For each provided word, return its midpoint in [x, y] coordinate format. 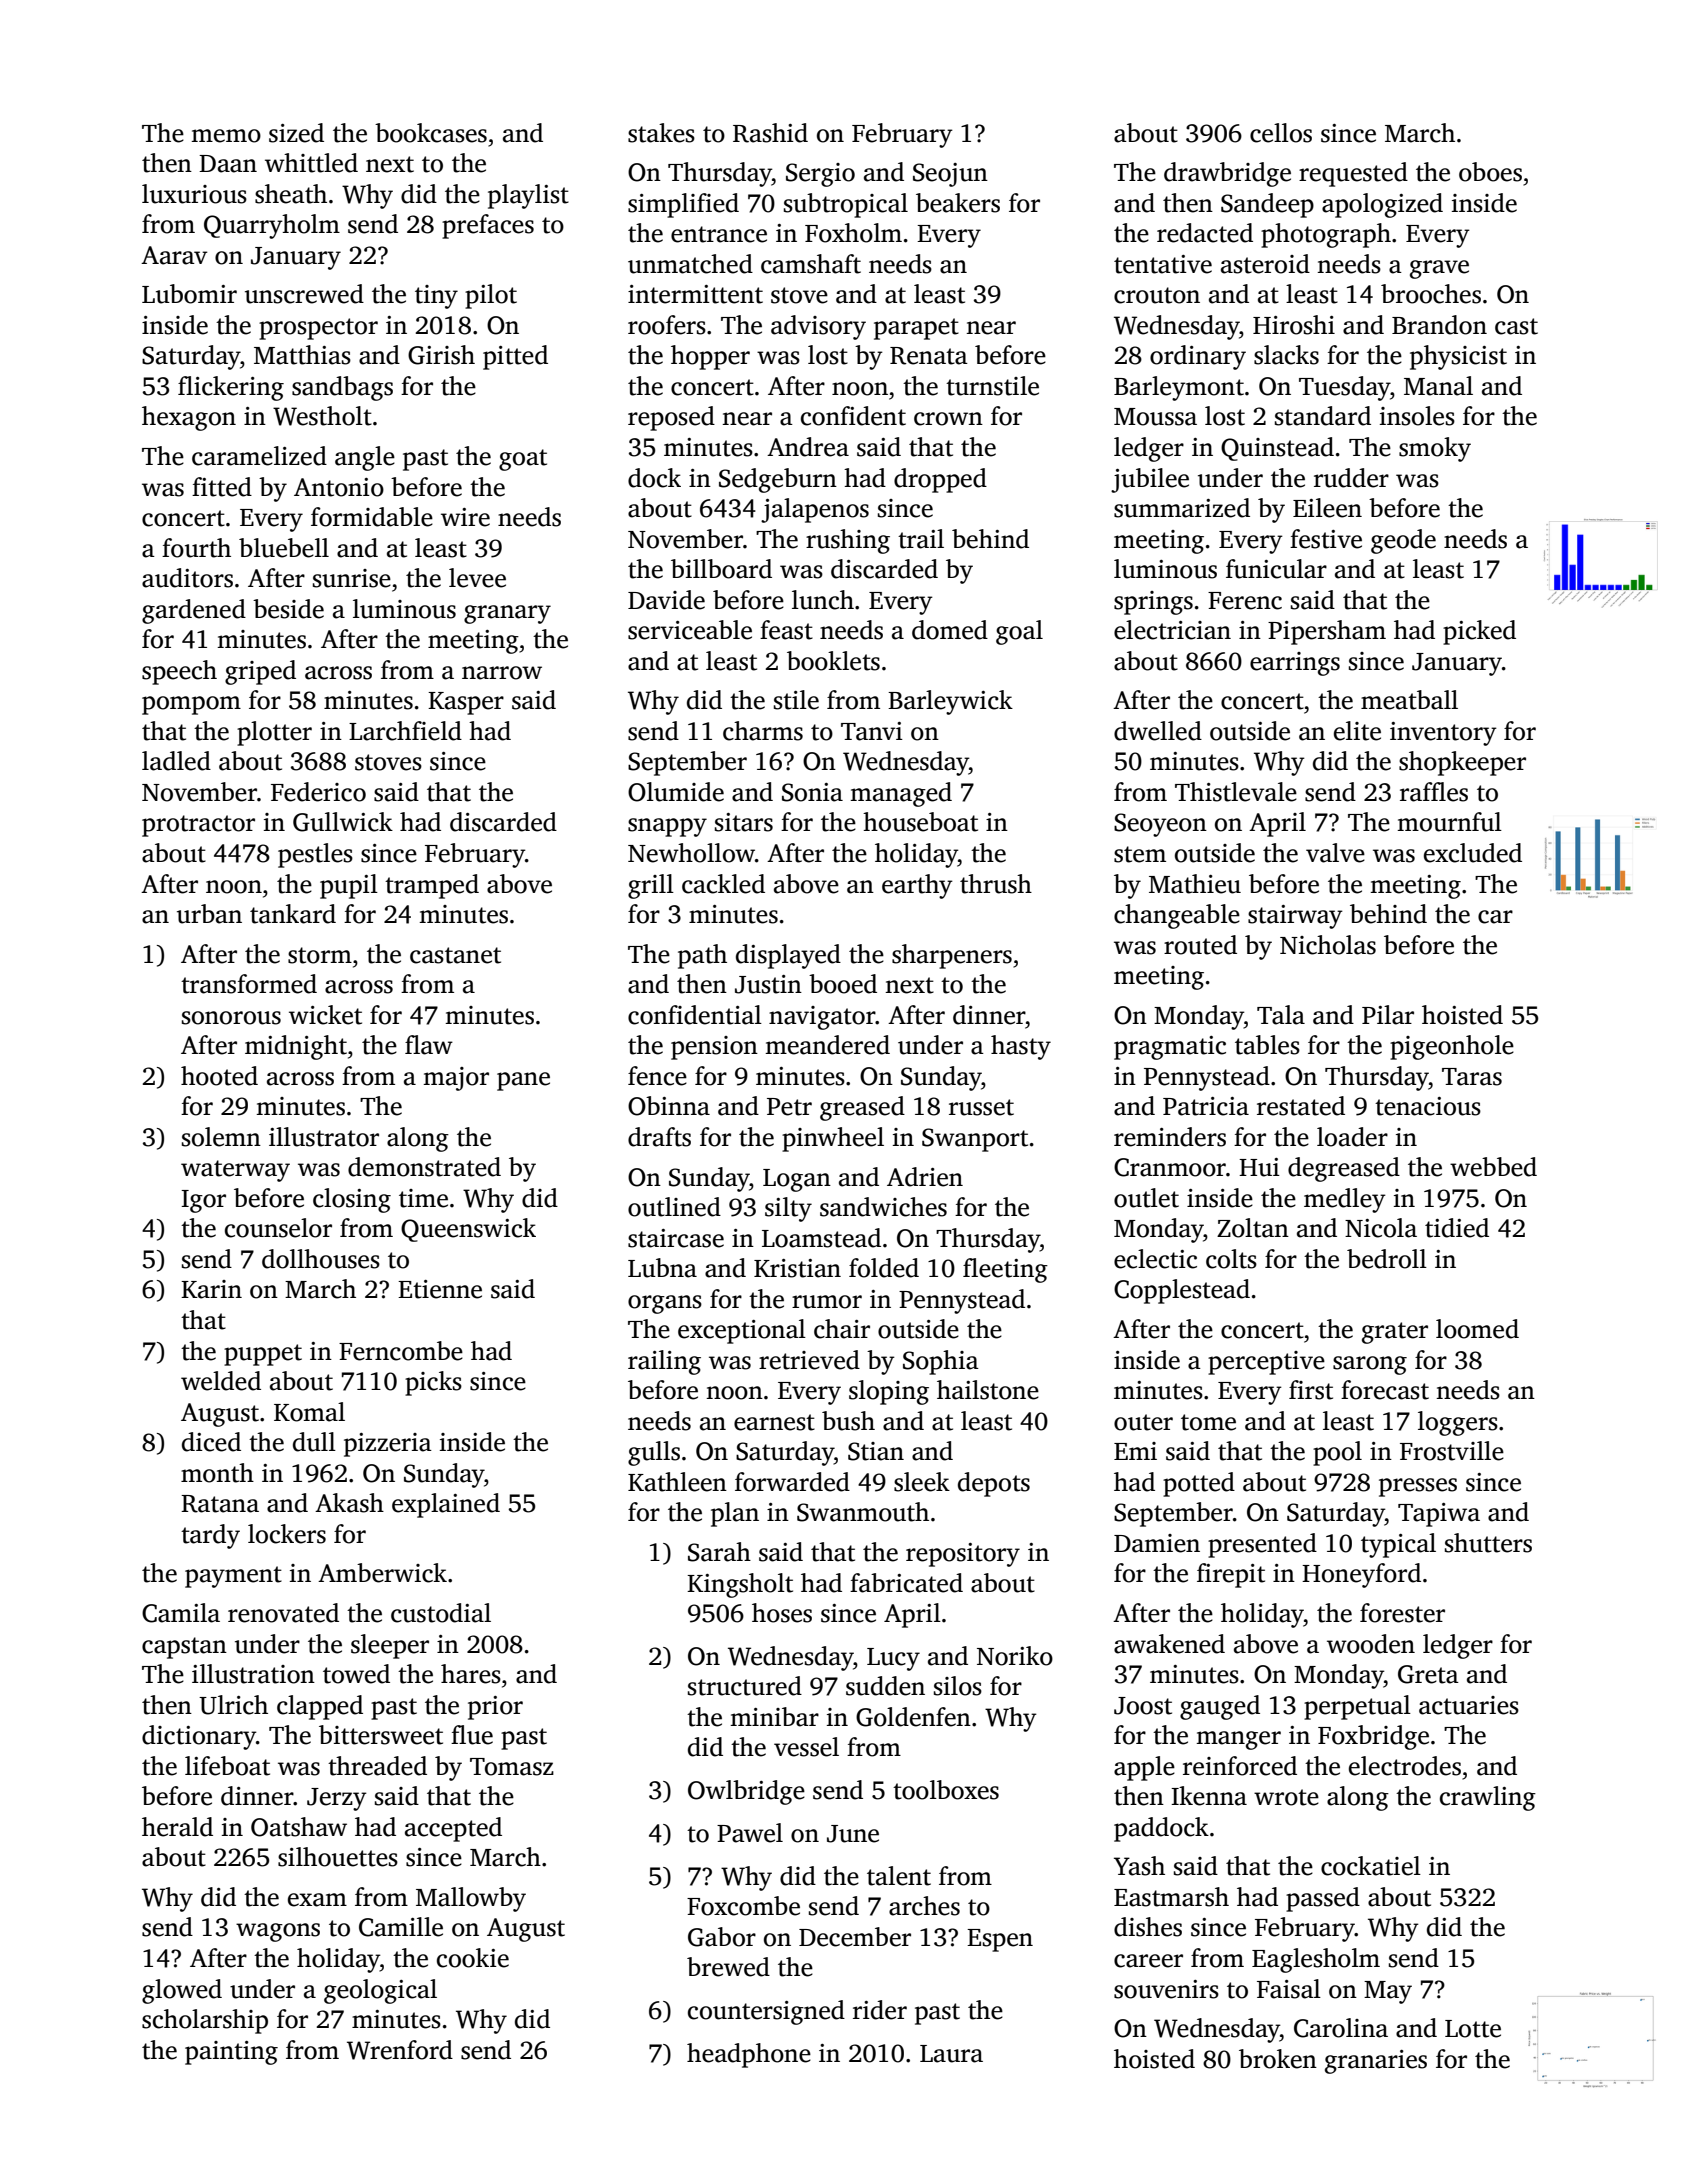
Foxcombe [743, 1906]
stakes [661, 133]
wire [465, 517]
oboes [1490, 172]
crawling [1488, 1798]
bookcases [431, 133]
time [423, 1198]
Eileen [1327, 508]
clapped [320, 1707]
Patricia [1206, 1106]
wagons [278, 1932]
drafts [659, 1137]
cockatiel [1371, 1866]
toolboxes [946, 1790]
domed [950, 630]
